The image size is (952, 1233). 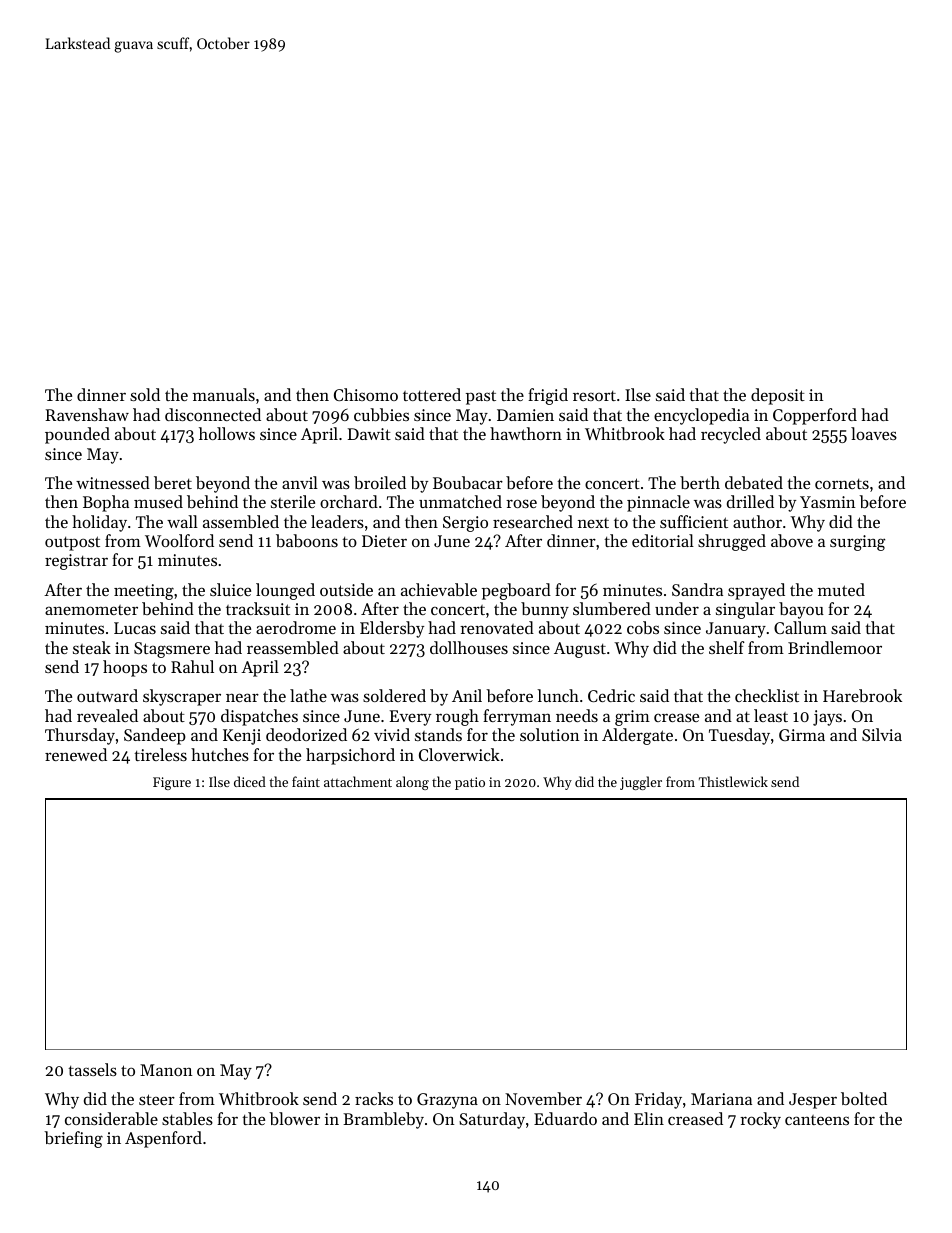 I want to click on Thistlewick, so click(x=733, y=781).
